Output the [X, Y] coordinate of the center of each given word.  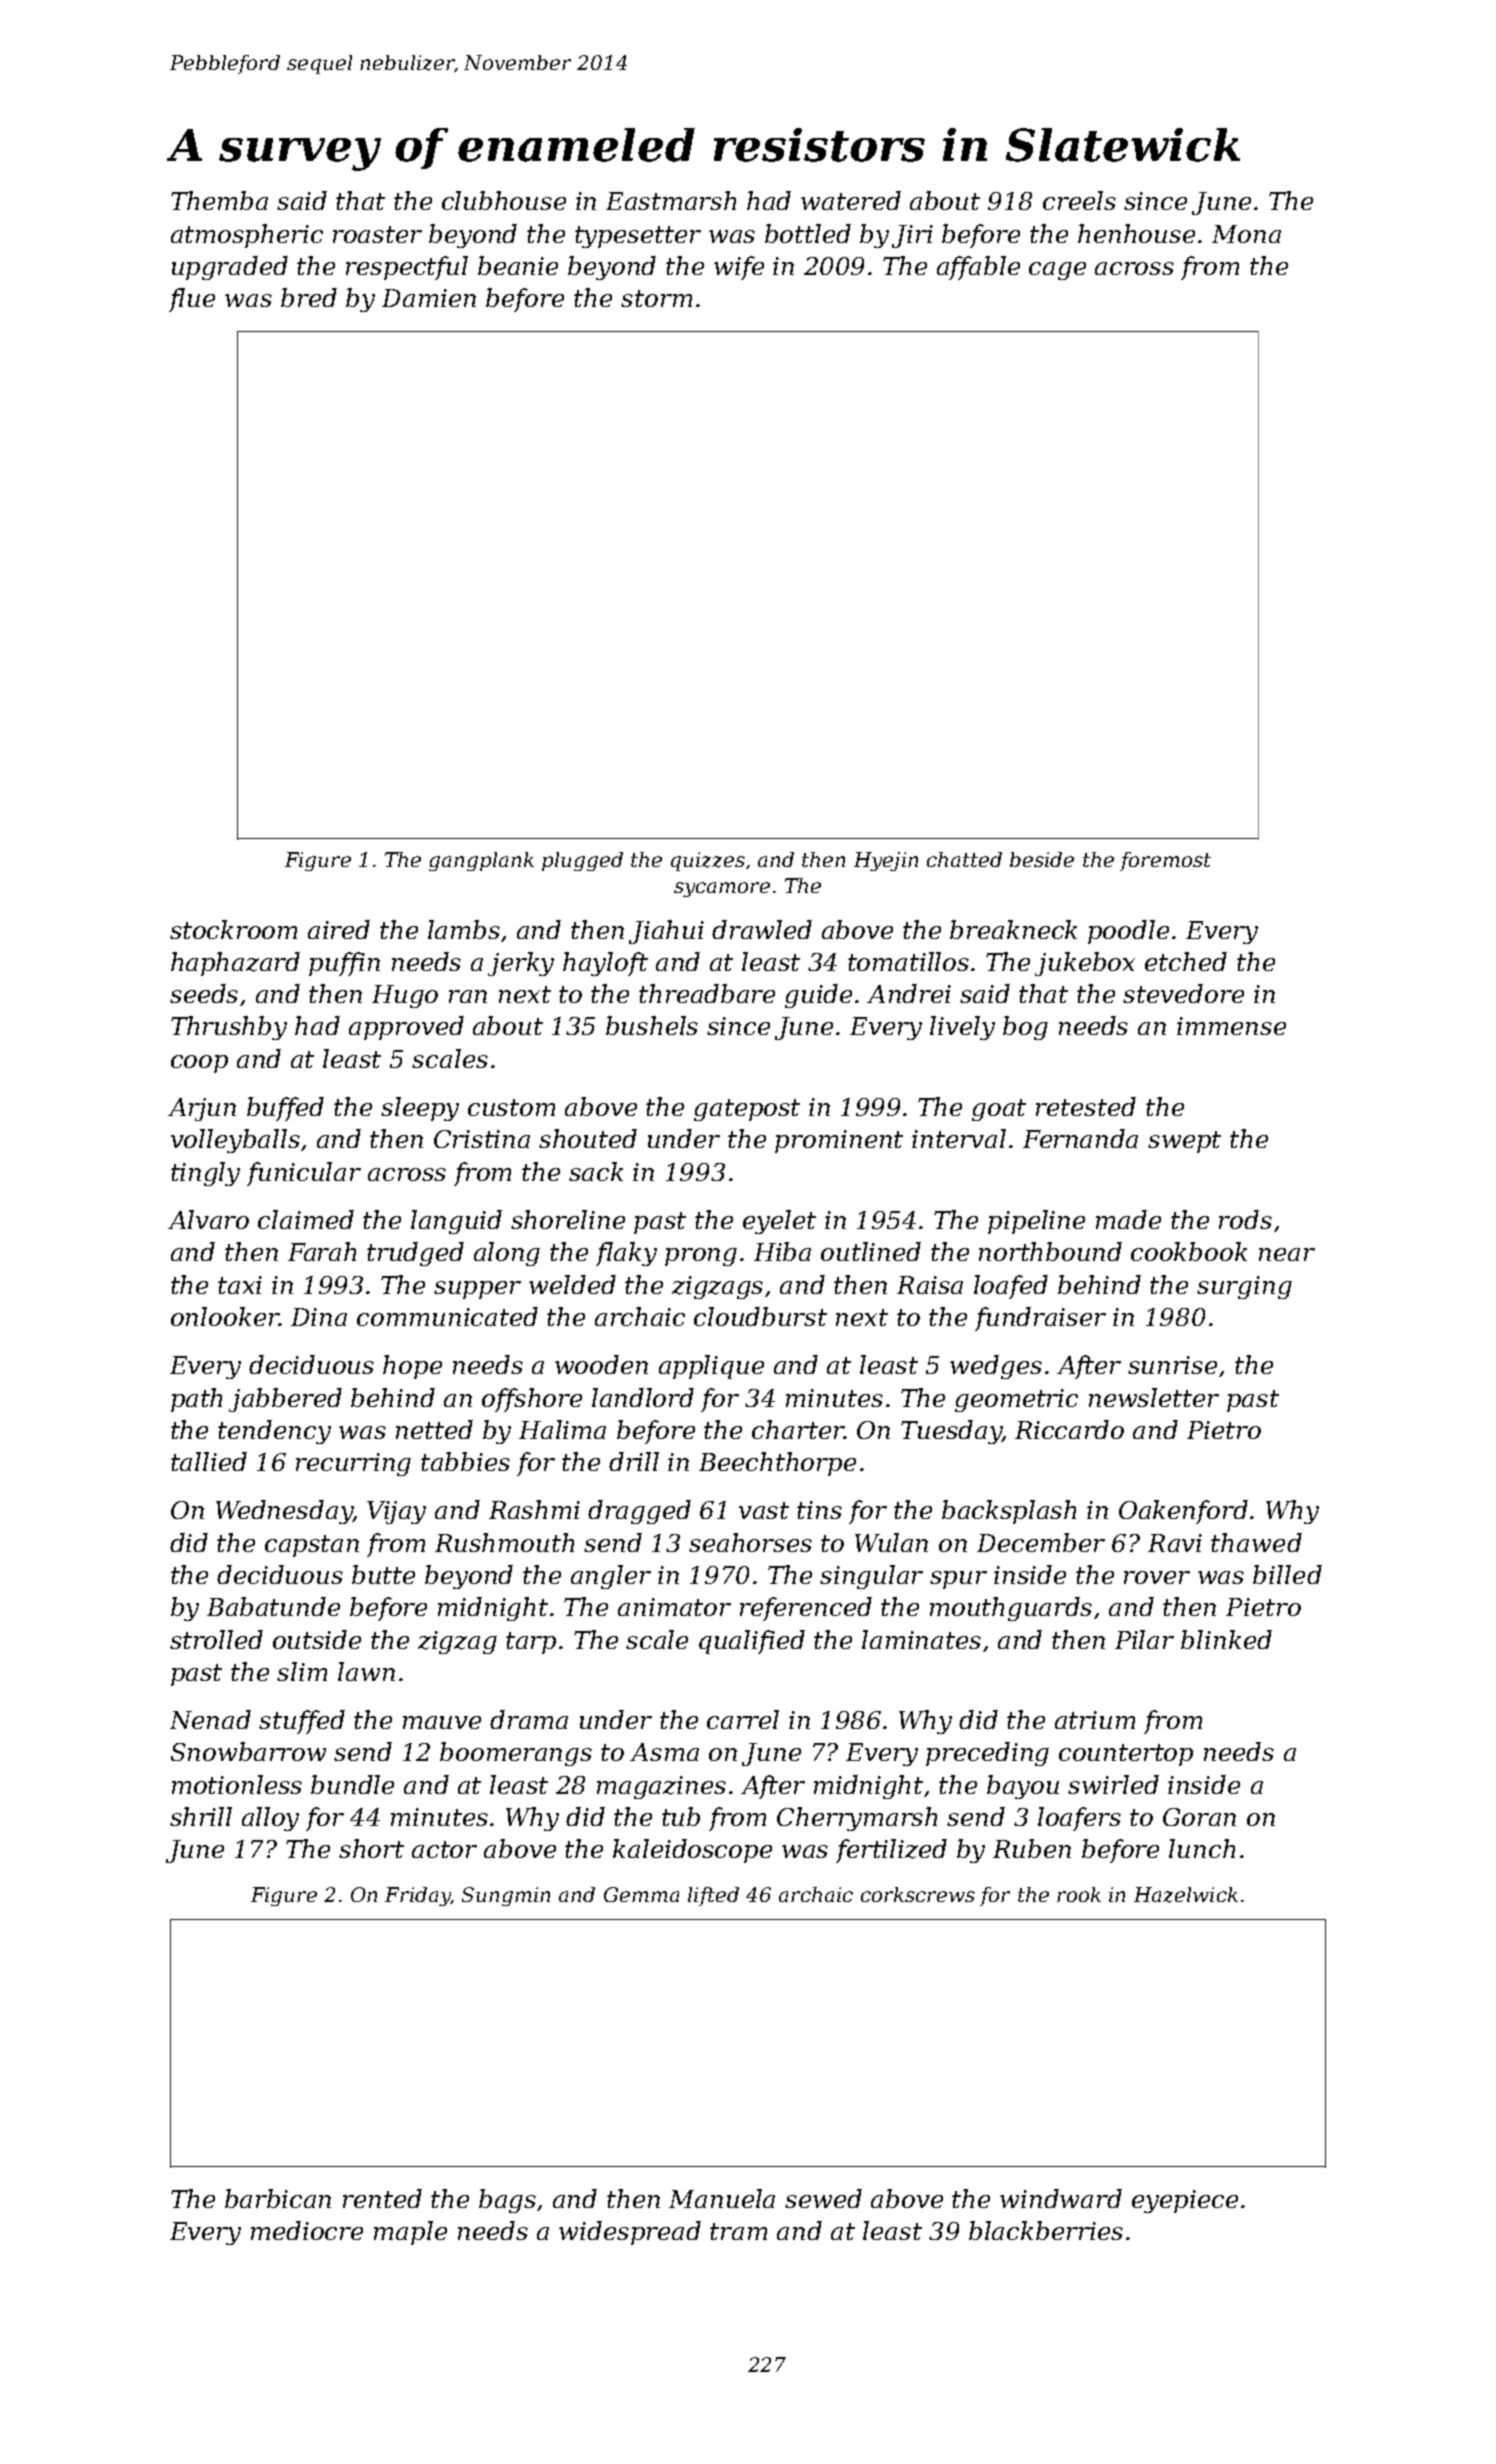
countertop [1126, 1755]
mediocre [307, 2230]
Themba [219, 200]
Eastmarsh [671, 200]
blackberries [1046, 2230]
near [1287, 1254]
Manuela [722, 2198]
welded [572, 1284]
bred [309, 297]
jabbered [285, 1400]
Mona [1246, 234]
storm [656, 298]
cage [1057, 271]
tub [681, 1816]
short [371, 1848]
